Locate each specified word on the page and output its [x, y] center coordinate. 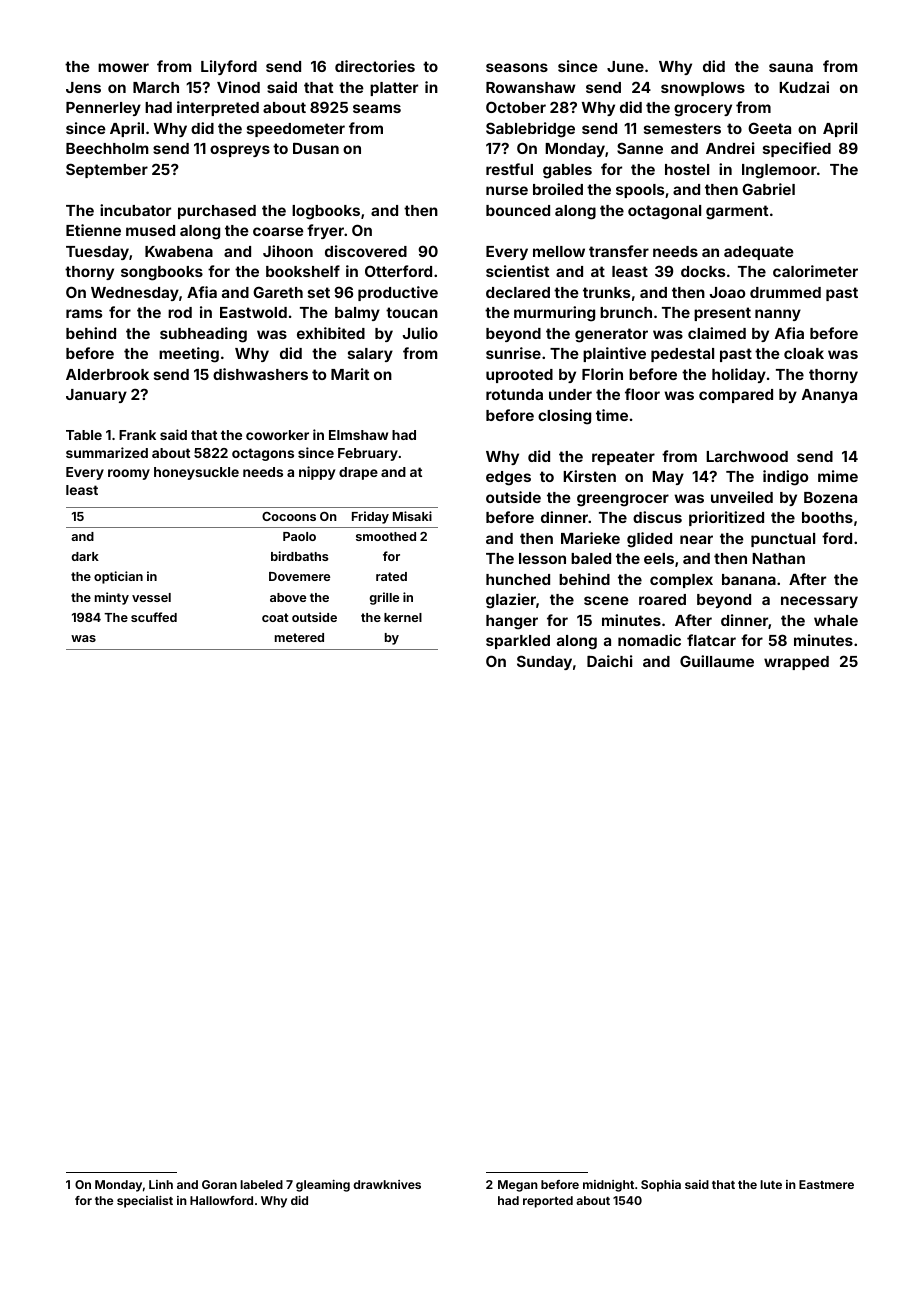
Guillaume [717, 661]
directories [375, 66]
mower [123, 67]
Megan [518, 1186]
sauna [791, 67]
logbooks [326, 212]
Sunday [544, 662]
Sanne [640, 148]
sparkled [518, 642]
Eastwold [253, 312]
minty [112, 598]
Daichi [610, 661]
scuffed [154, 617]
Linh [161, 1184]
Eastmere [826, 1184]
